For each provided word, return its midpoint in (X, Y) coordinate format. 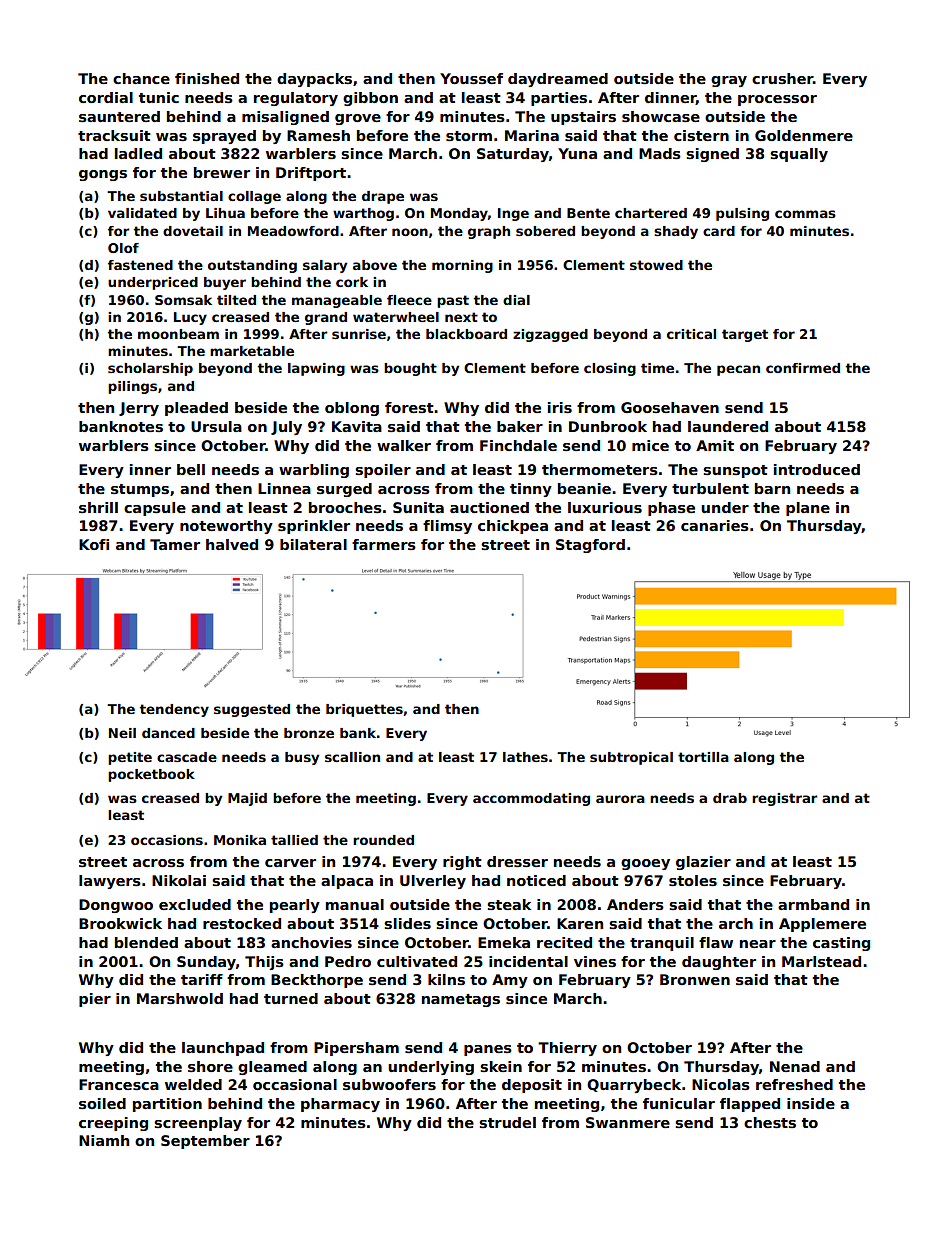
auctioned (489, 507)
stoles (693, 880)
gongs (103, 175)
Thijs (264, 963)
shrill (98, 507)
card (719, 231)
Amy (510, 981)
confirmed (803, 368)
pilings (132, 387)
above (375, 265)
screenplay (198, 1124)
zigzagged (550, 335)
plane (808, 509)
